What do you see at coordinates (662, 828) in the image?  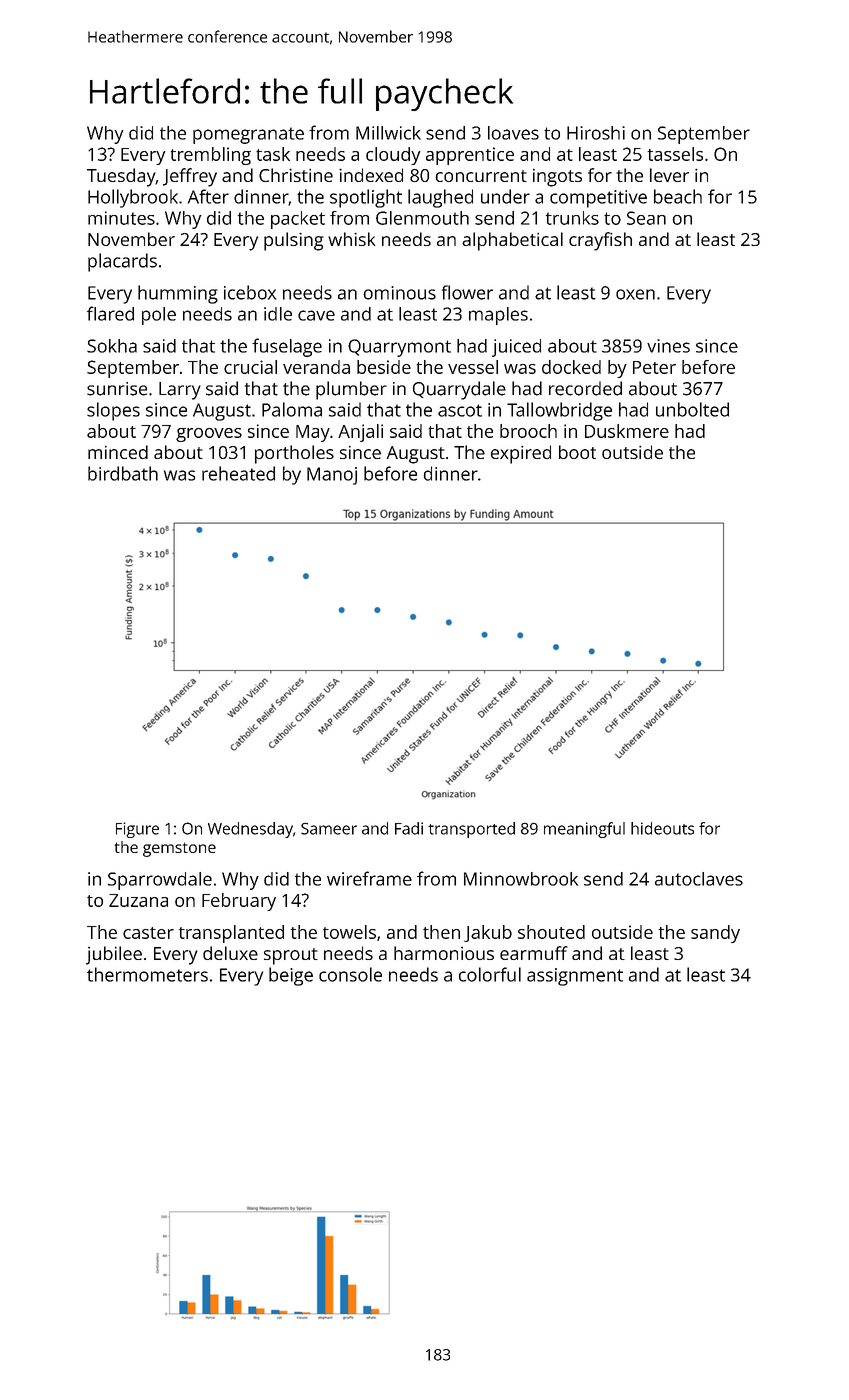 I see `hideouts` at bounding box center [662, 828].
